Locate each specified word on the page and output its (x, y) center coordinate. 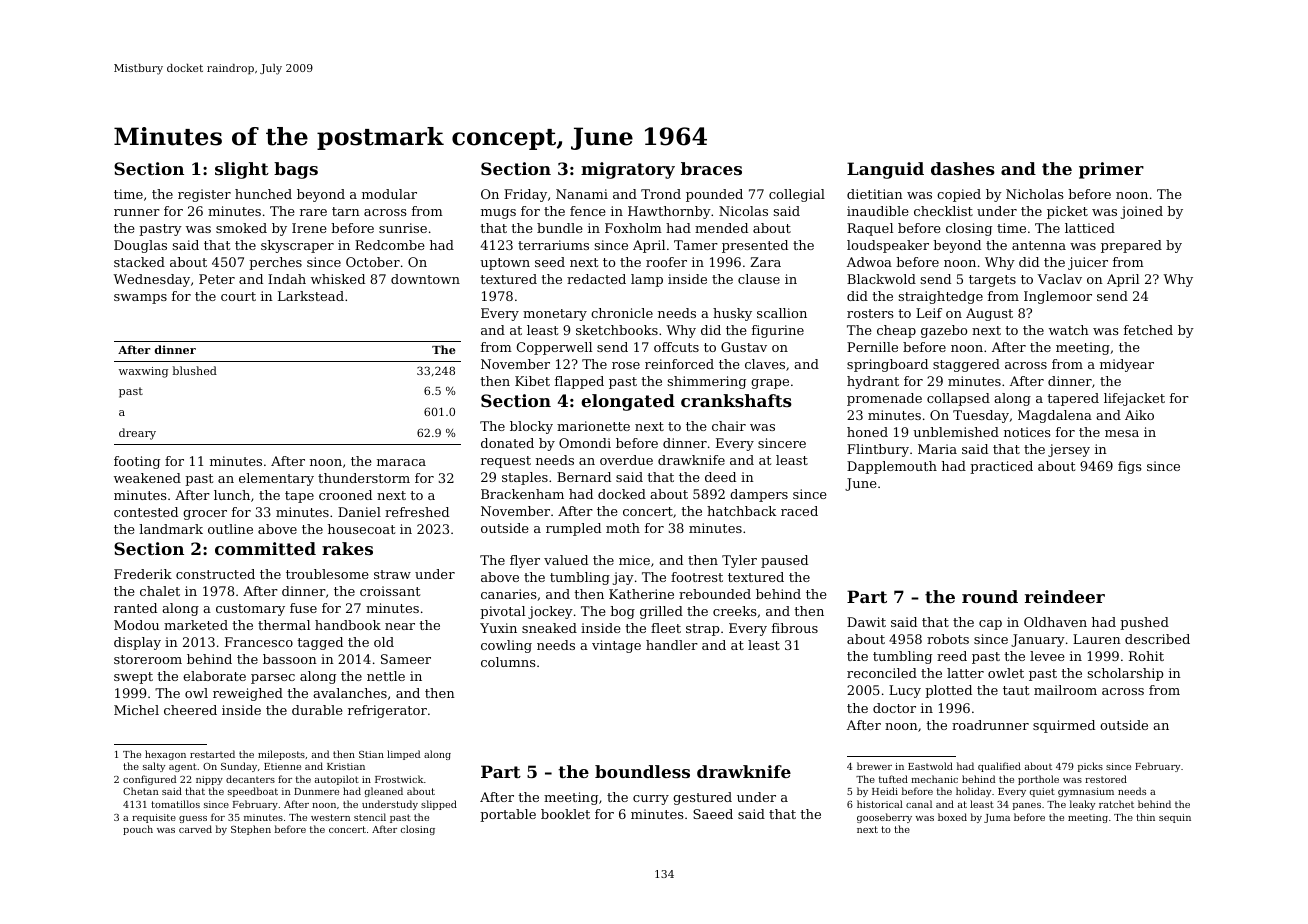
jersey (1069, 450)
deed (720, 477)
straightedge (941, 297)
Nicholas (1035, 194)
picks (1090, 767)
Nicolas (743, 211)
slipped (439, 805)
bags (296, 170)
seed (550, 262)
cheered (190, 710)
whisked (338, 279)
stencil (370, 817)
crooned (345, 495)
